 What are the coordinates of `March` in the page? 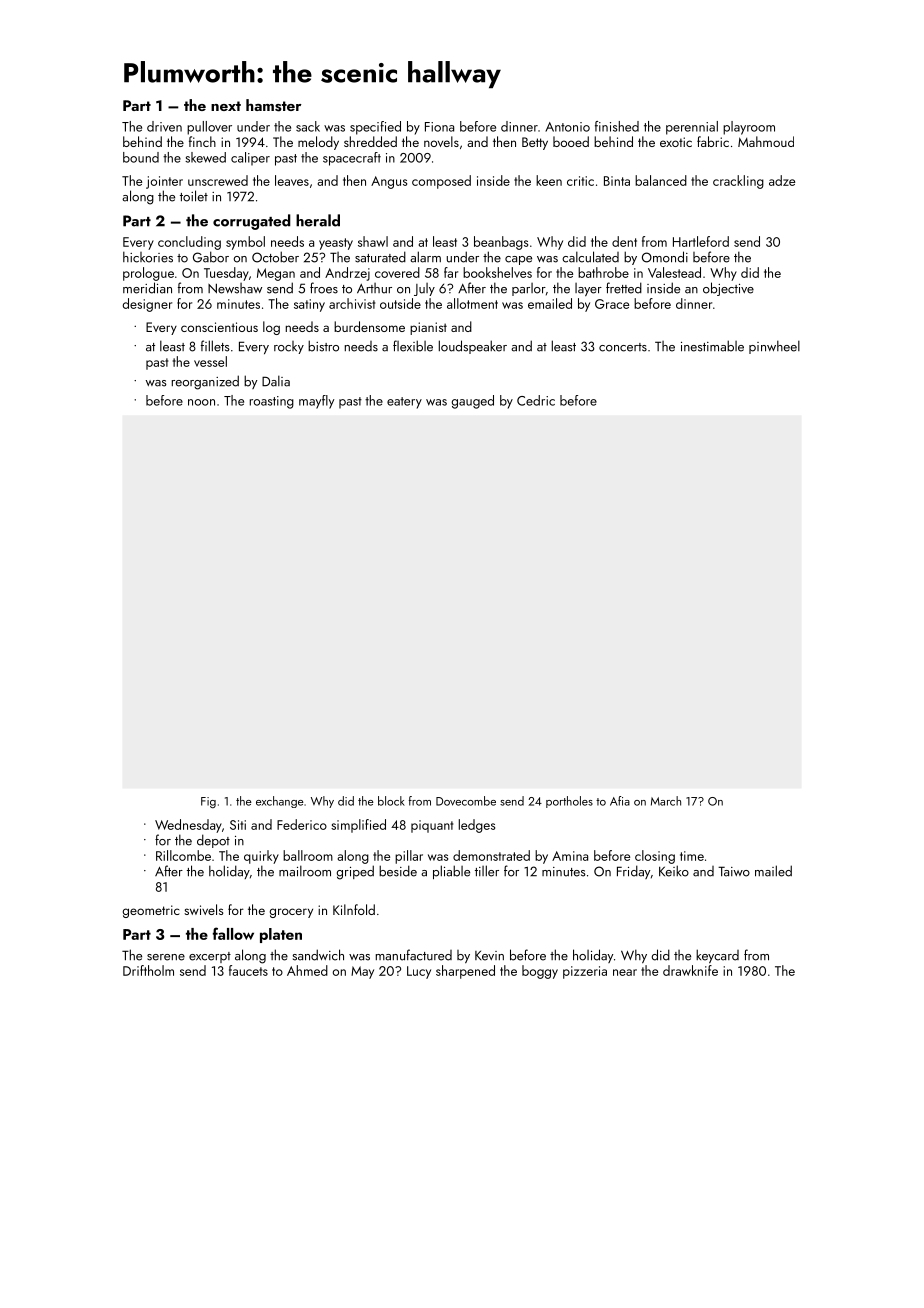 It's located at (666, 801).
